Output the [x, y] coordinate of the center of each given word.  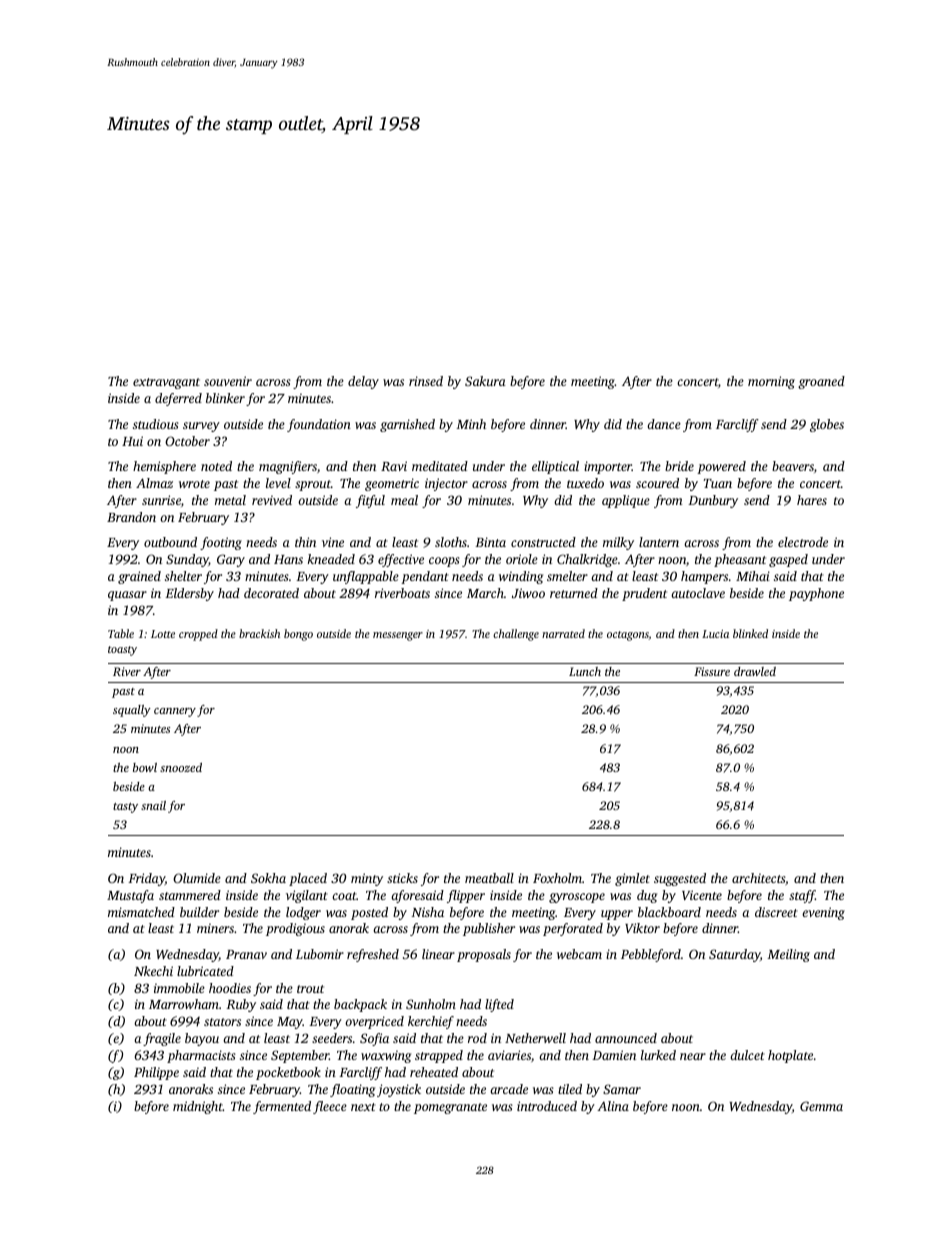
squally [132, 711]
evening [823, 913]
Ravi [394, 466]
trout [310, 989]
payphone [816, 594]
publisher [489, 929]
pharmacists [201, 1056]
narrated [563, 633]
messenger [398, 636]
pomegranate [450, 1108]
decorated [271, 593]
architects [758, 878]
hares [812, 500]
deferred [178, 399]
